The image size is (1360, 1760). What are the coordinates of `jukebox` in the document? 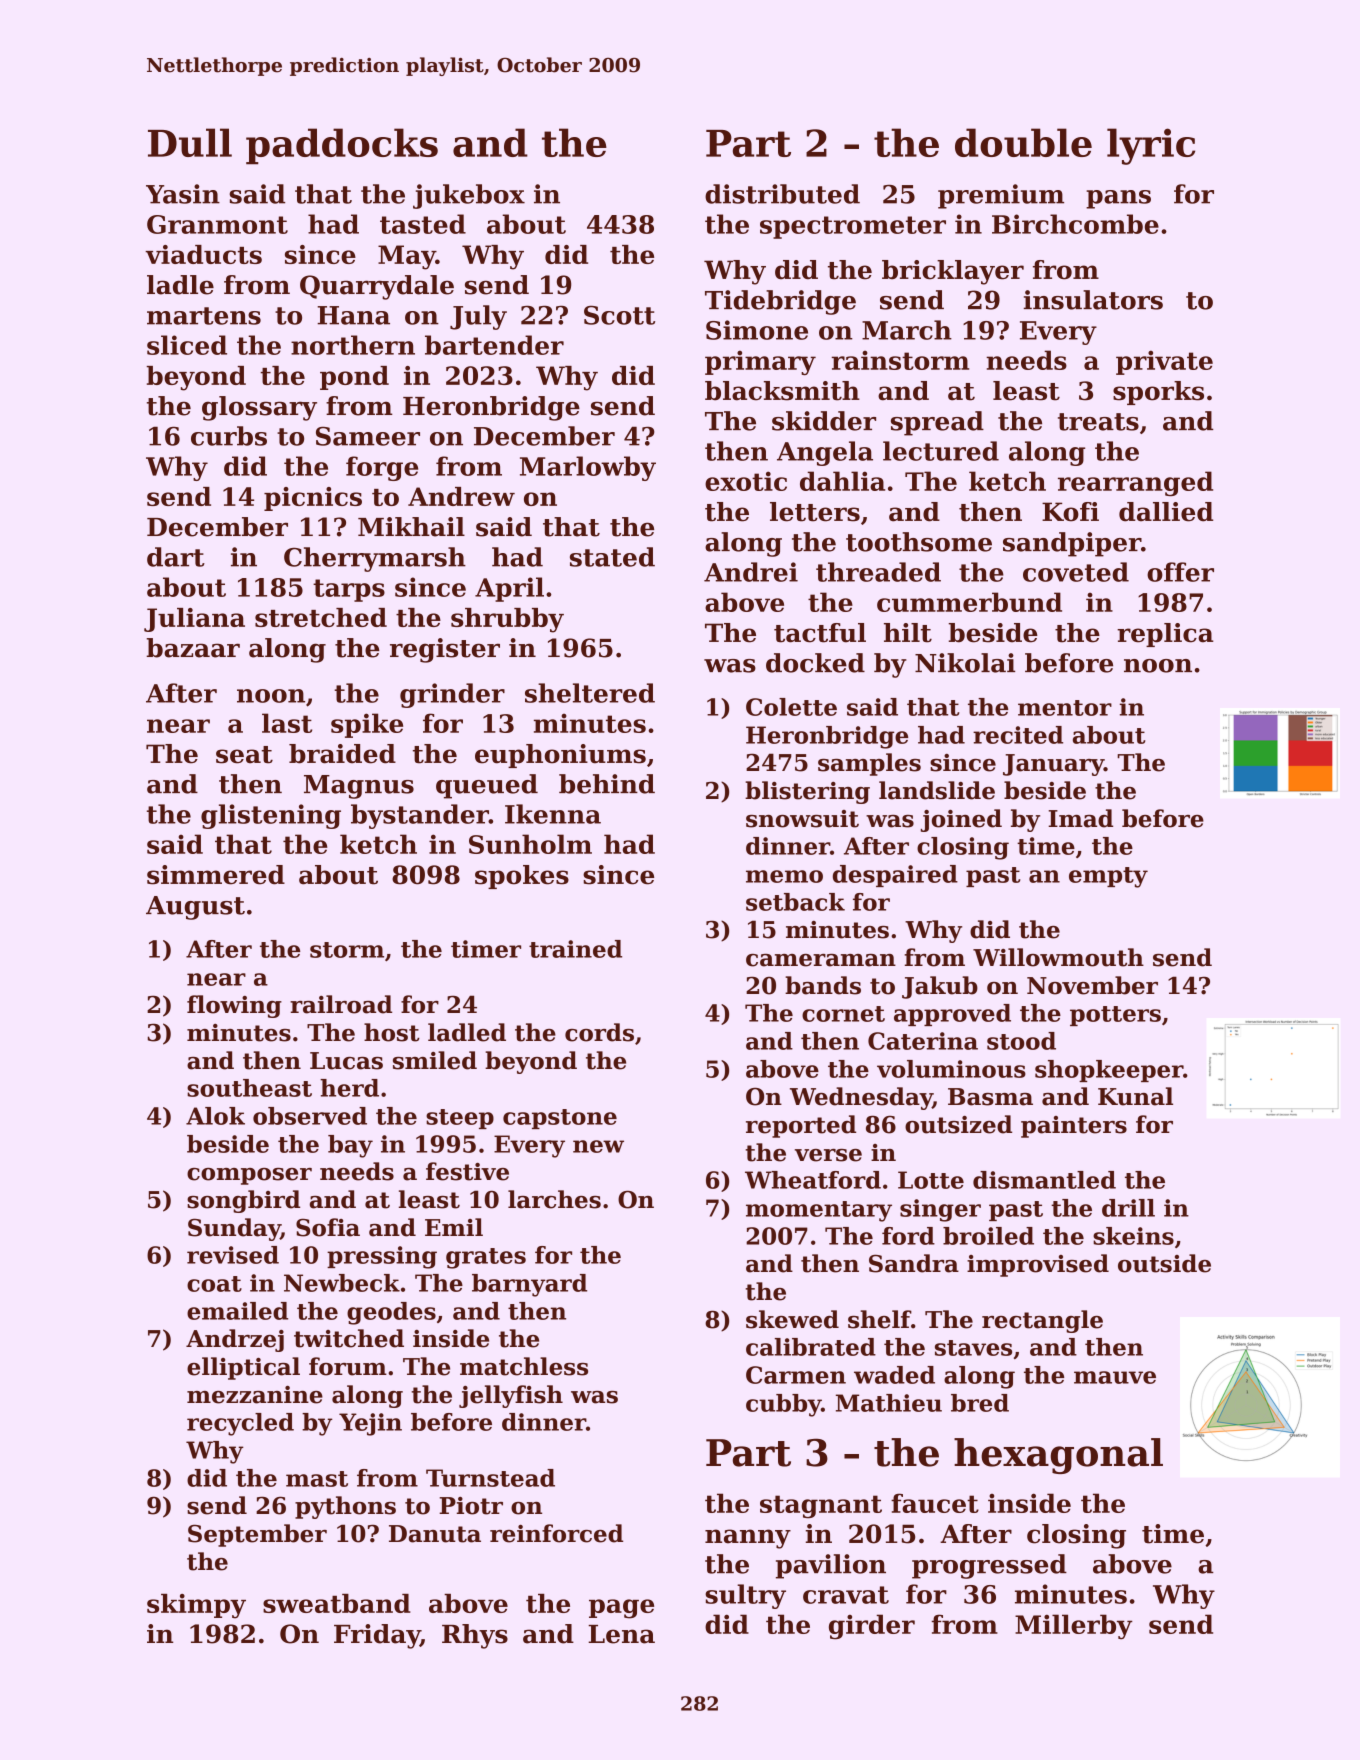 It's located at (469, 196).
